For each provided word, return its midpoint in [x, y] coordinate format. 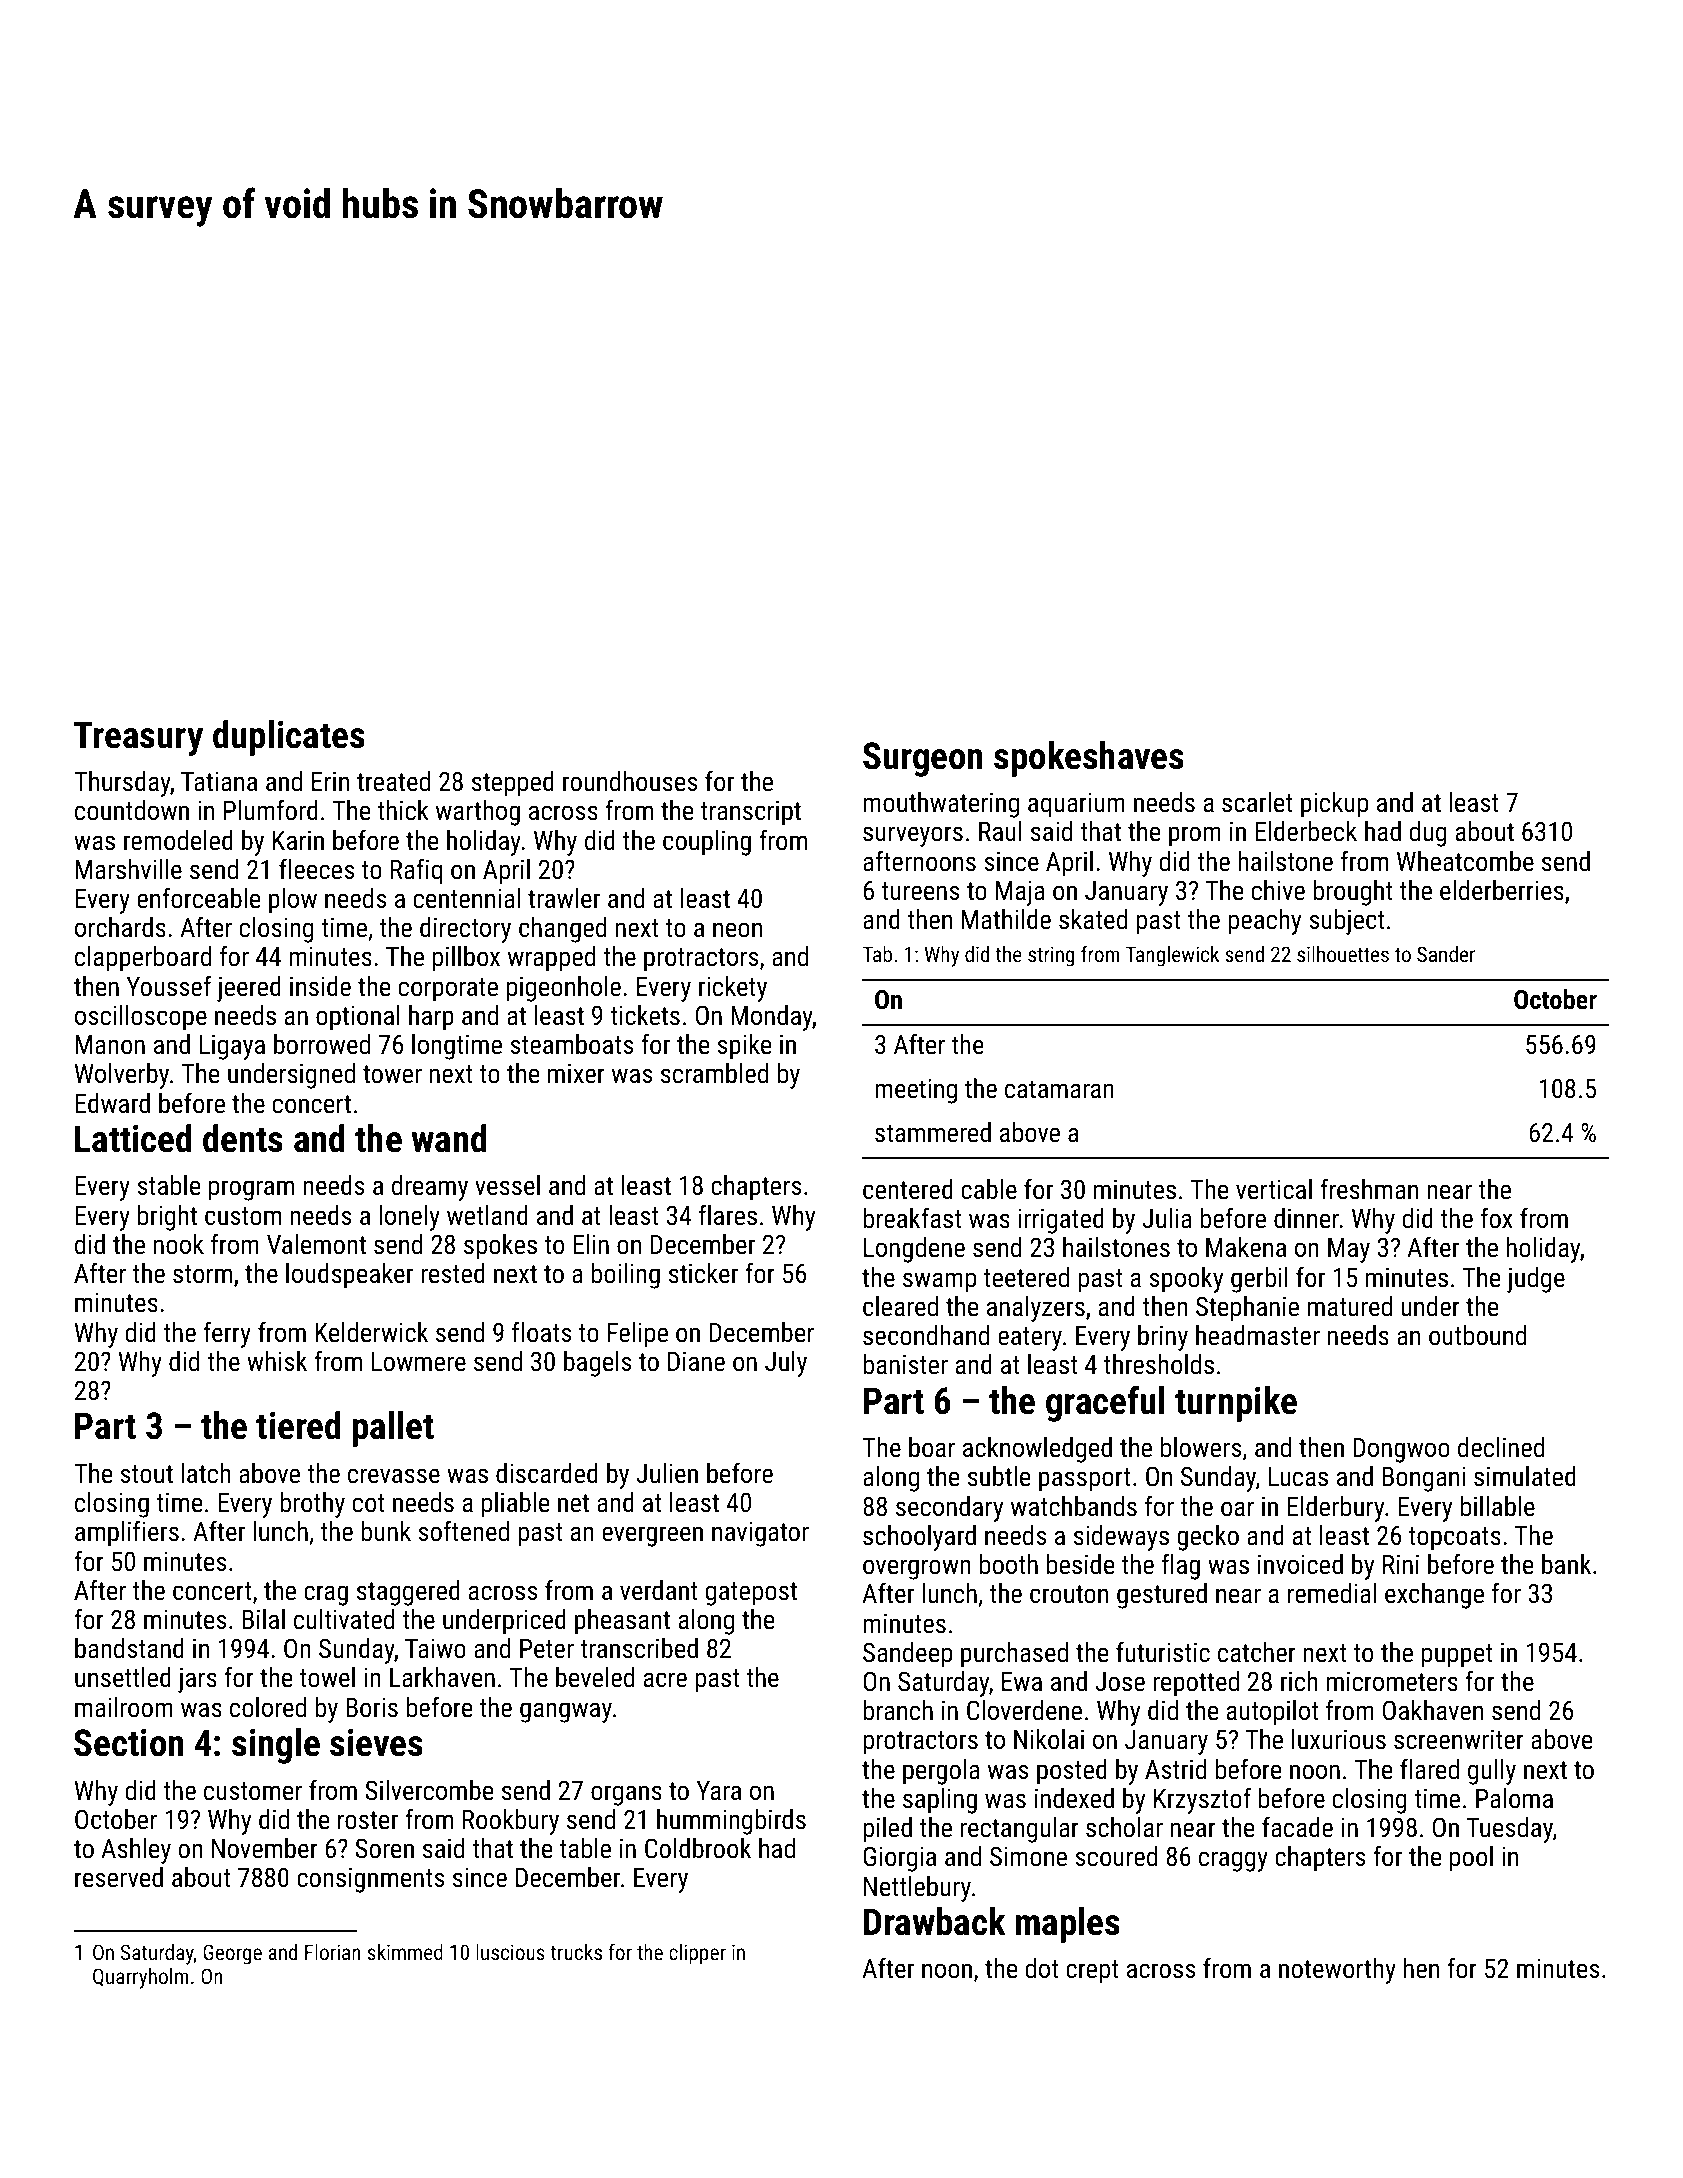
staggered [408, 1593]
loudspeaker [349, 1276]
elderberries [1502, 890]
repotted [1196, 1684]
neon [737, 930]
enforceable [199, 898]
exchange [1434, 1596]
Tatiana [219, 782]
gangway [566, 1712]
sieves [376, 1742]
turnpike [1236, 1404]
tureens [920, 891]
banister [905, 1364]
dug [1428, 834]
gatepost [751, 1594]
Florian [333, 1952]
